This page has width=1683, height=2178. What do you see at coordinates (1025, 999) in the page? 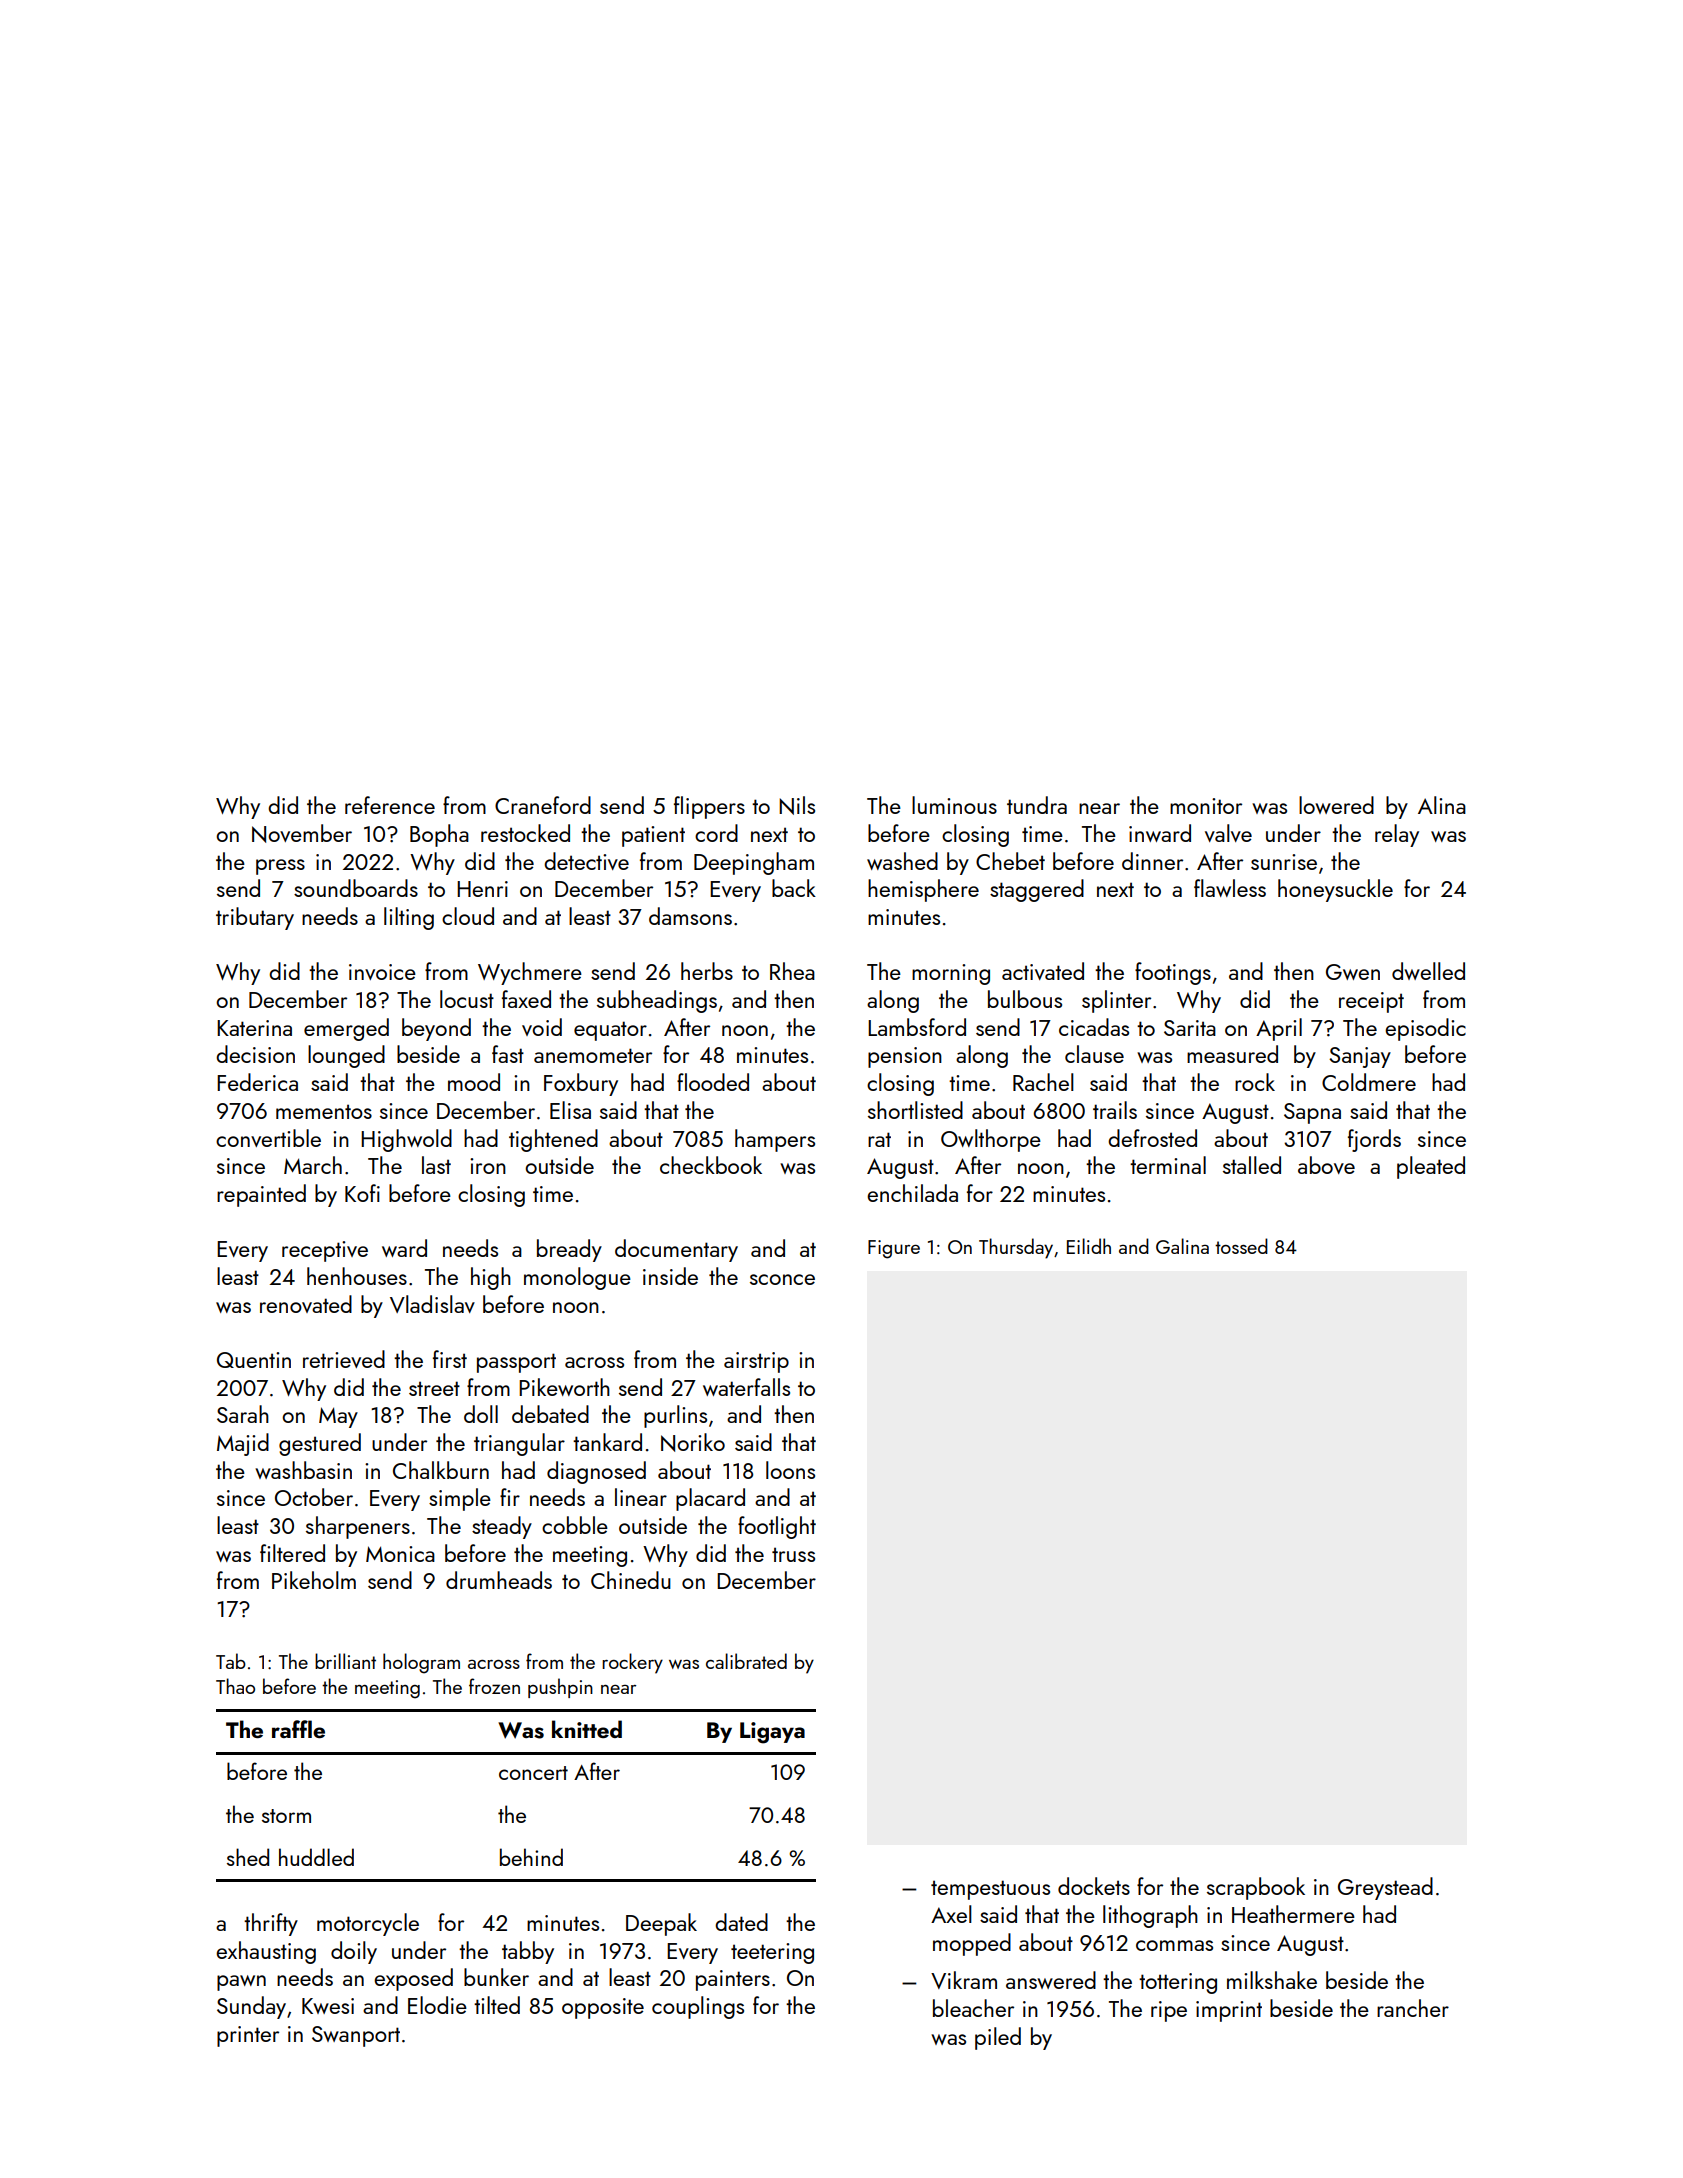
I see `bulbous` at bounding box center [1025, 999].
